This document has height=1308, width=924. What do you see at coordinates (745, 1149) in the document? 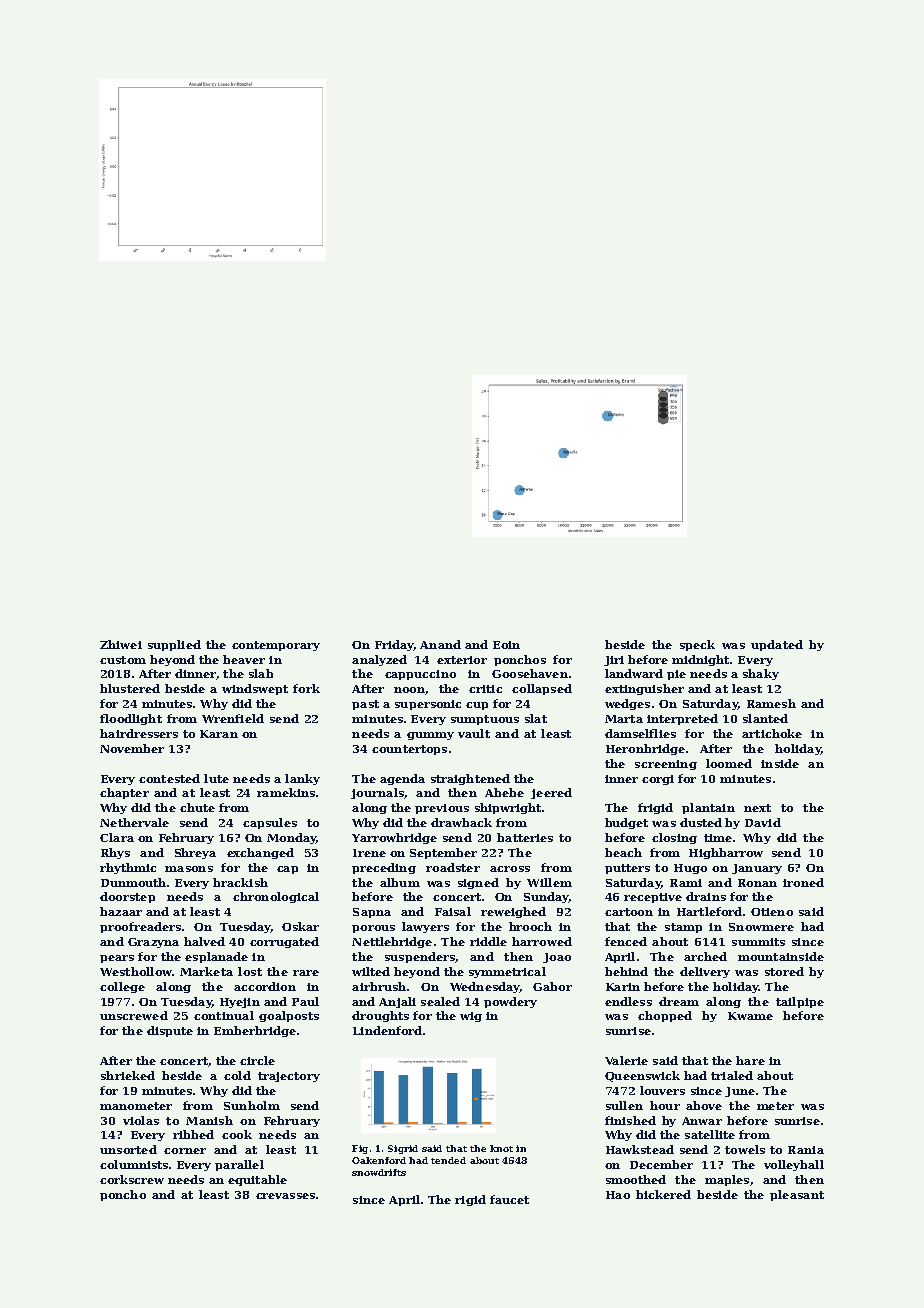
I see `towels` at bounding box center [745, 1149].
